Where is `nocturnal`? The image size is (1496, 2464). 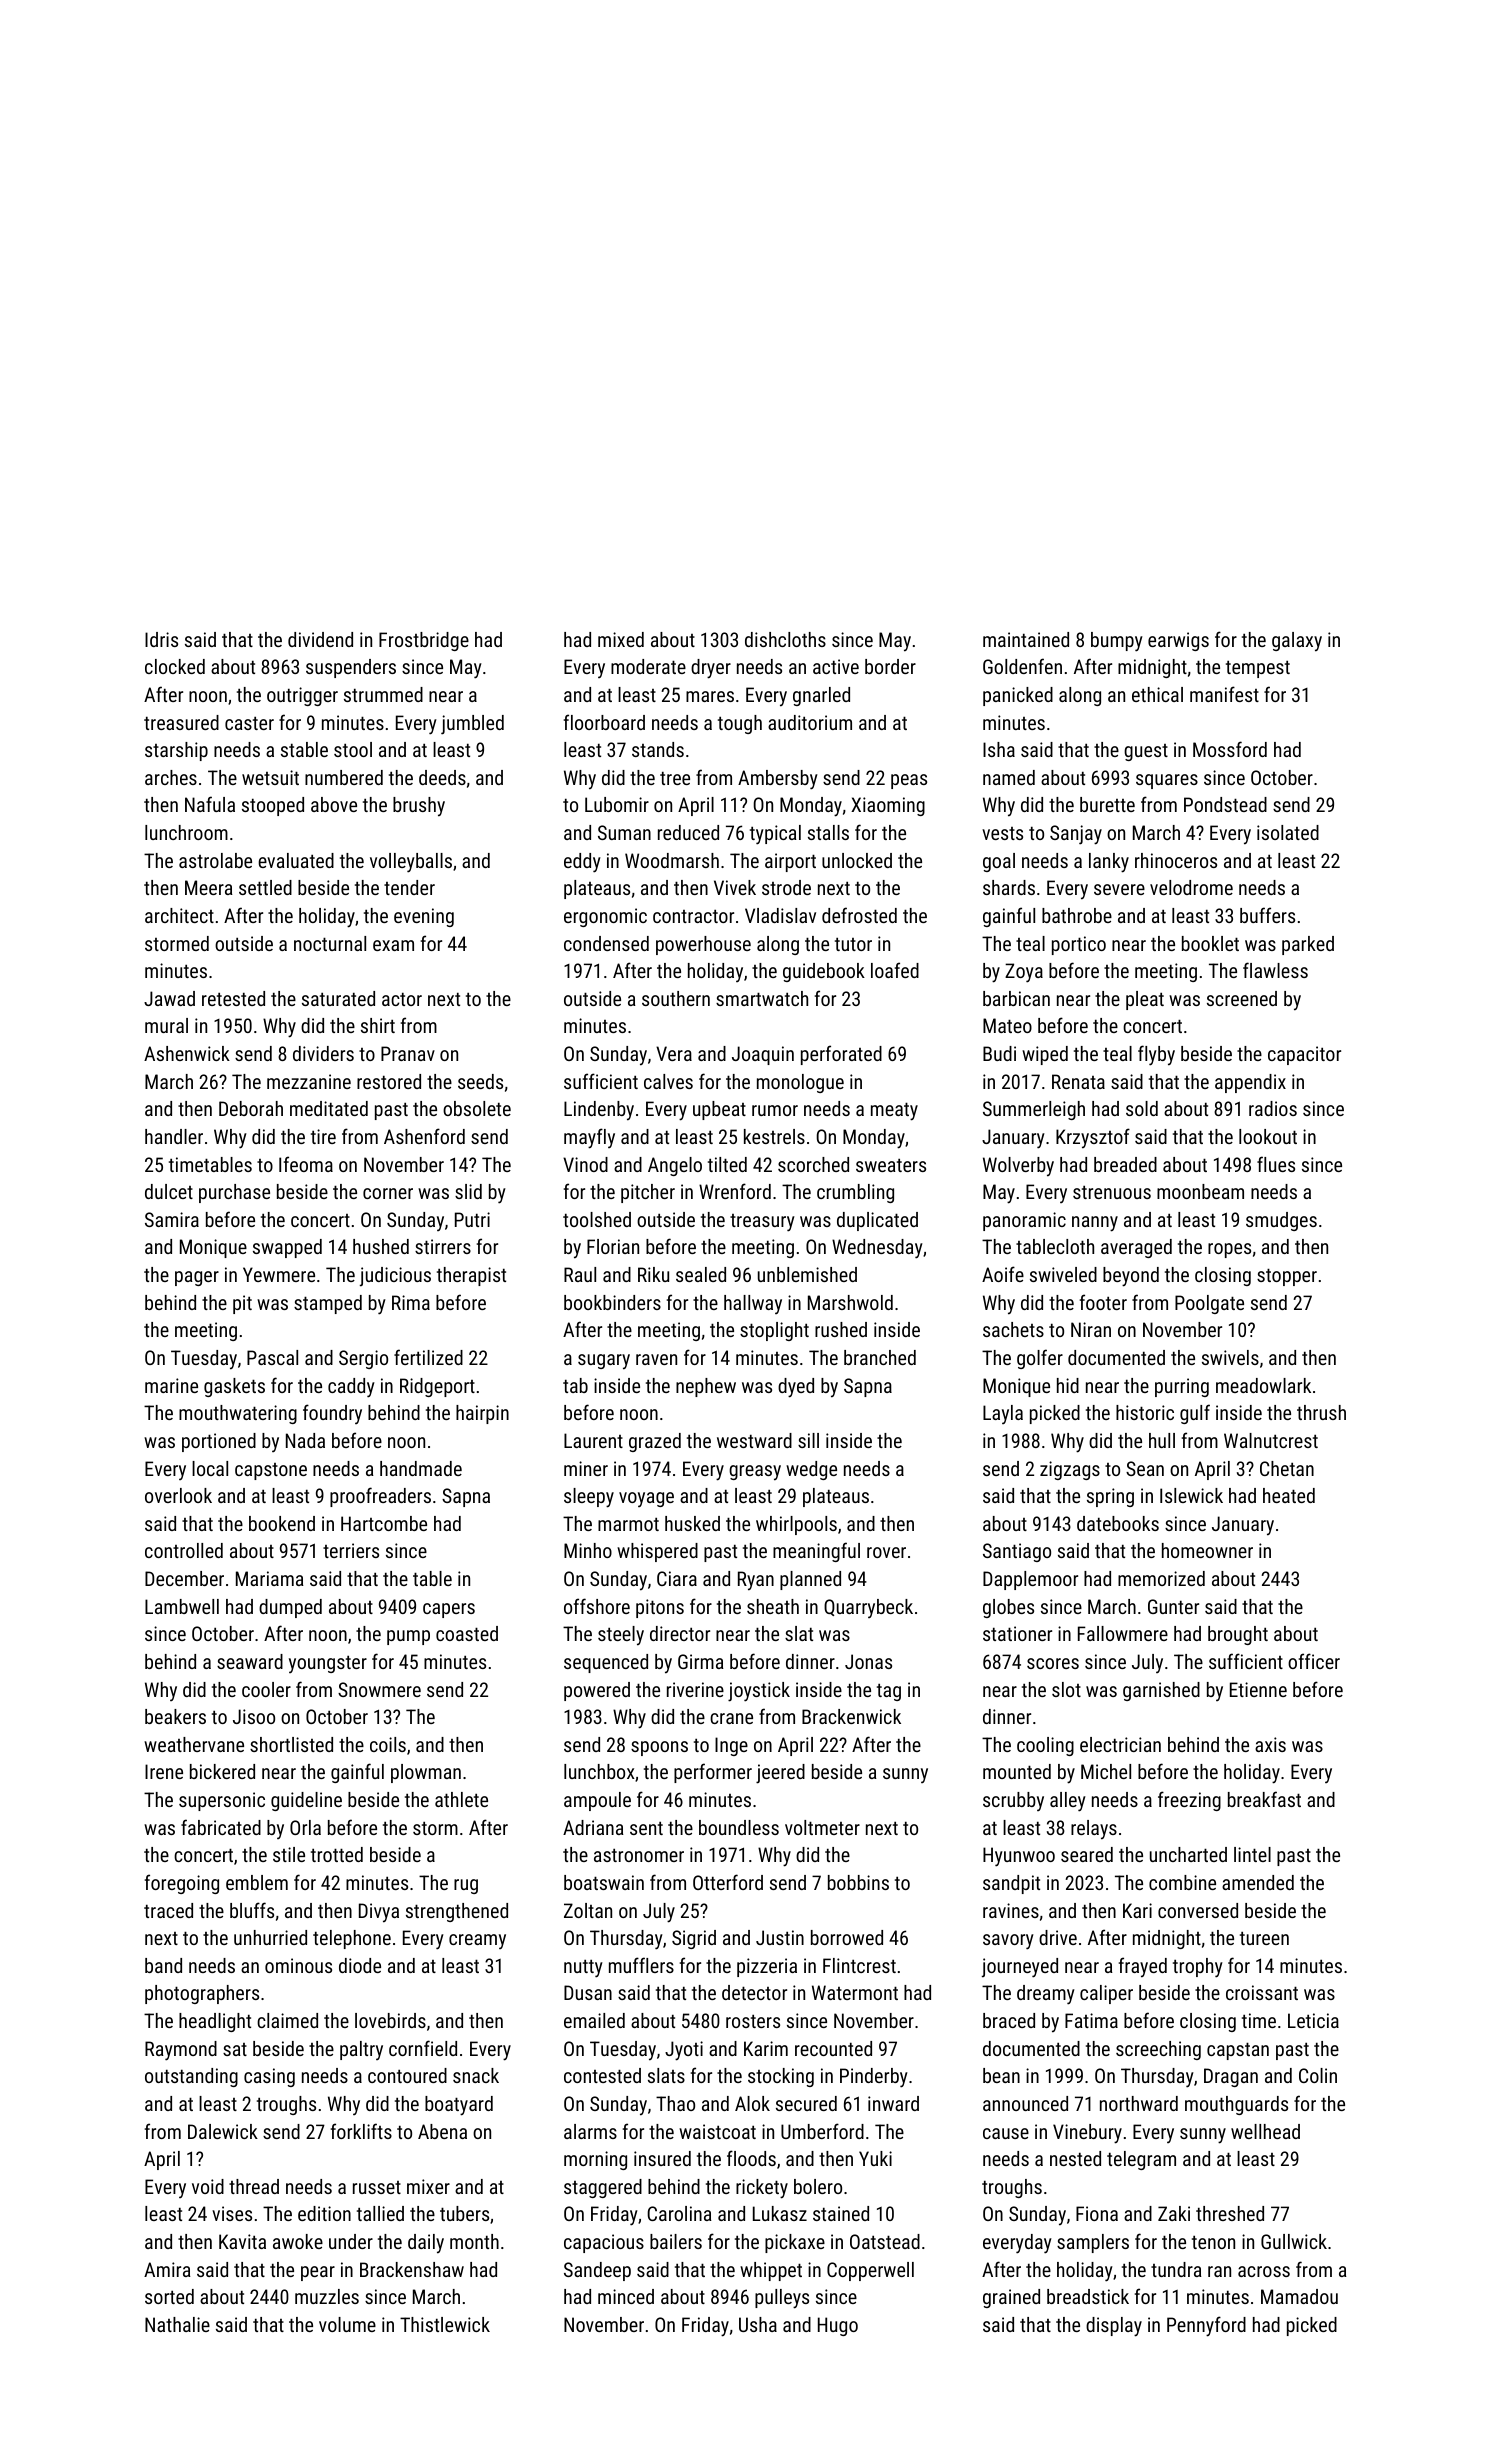 nocturnal is located at coordinates (330, 943).
